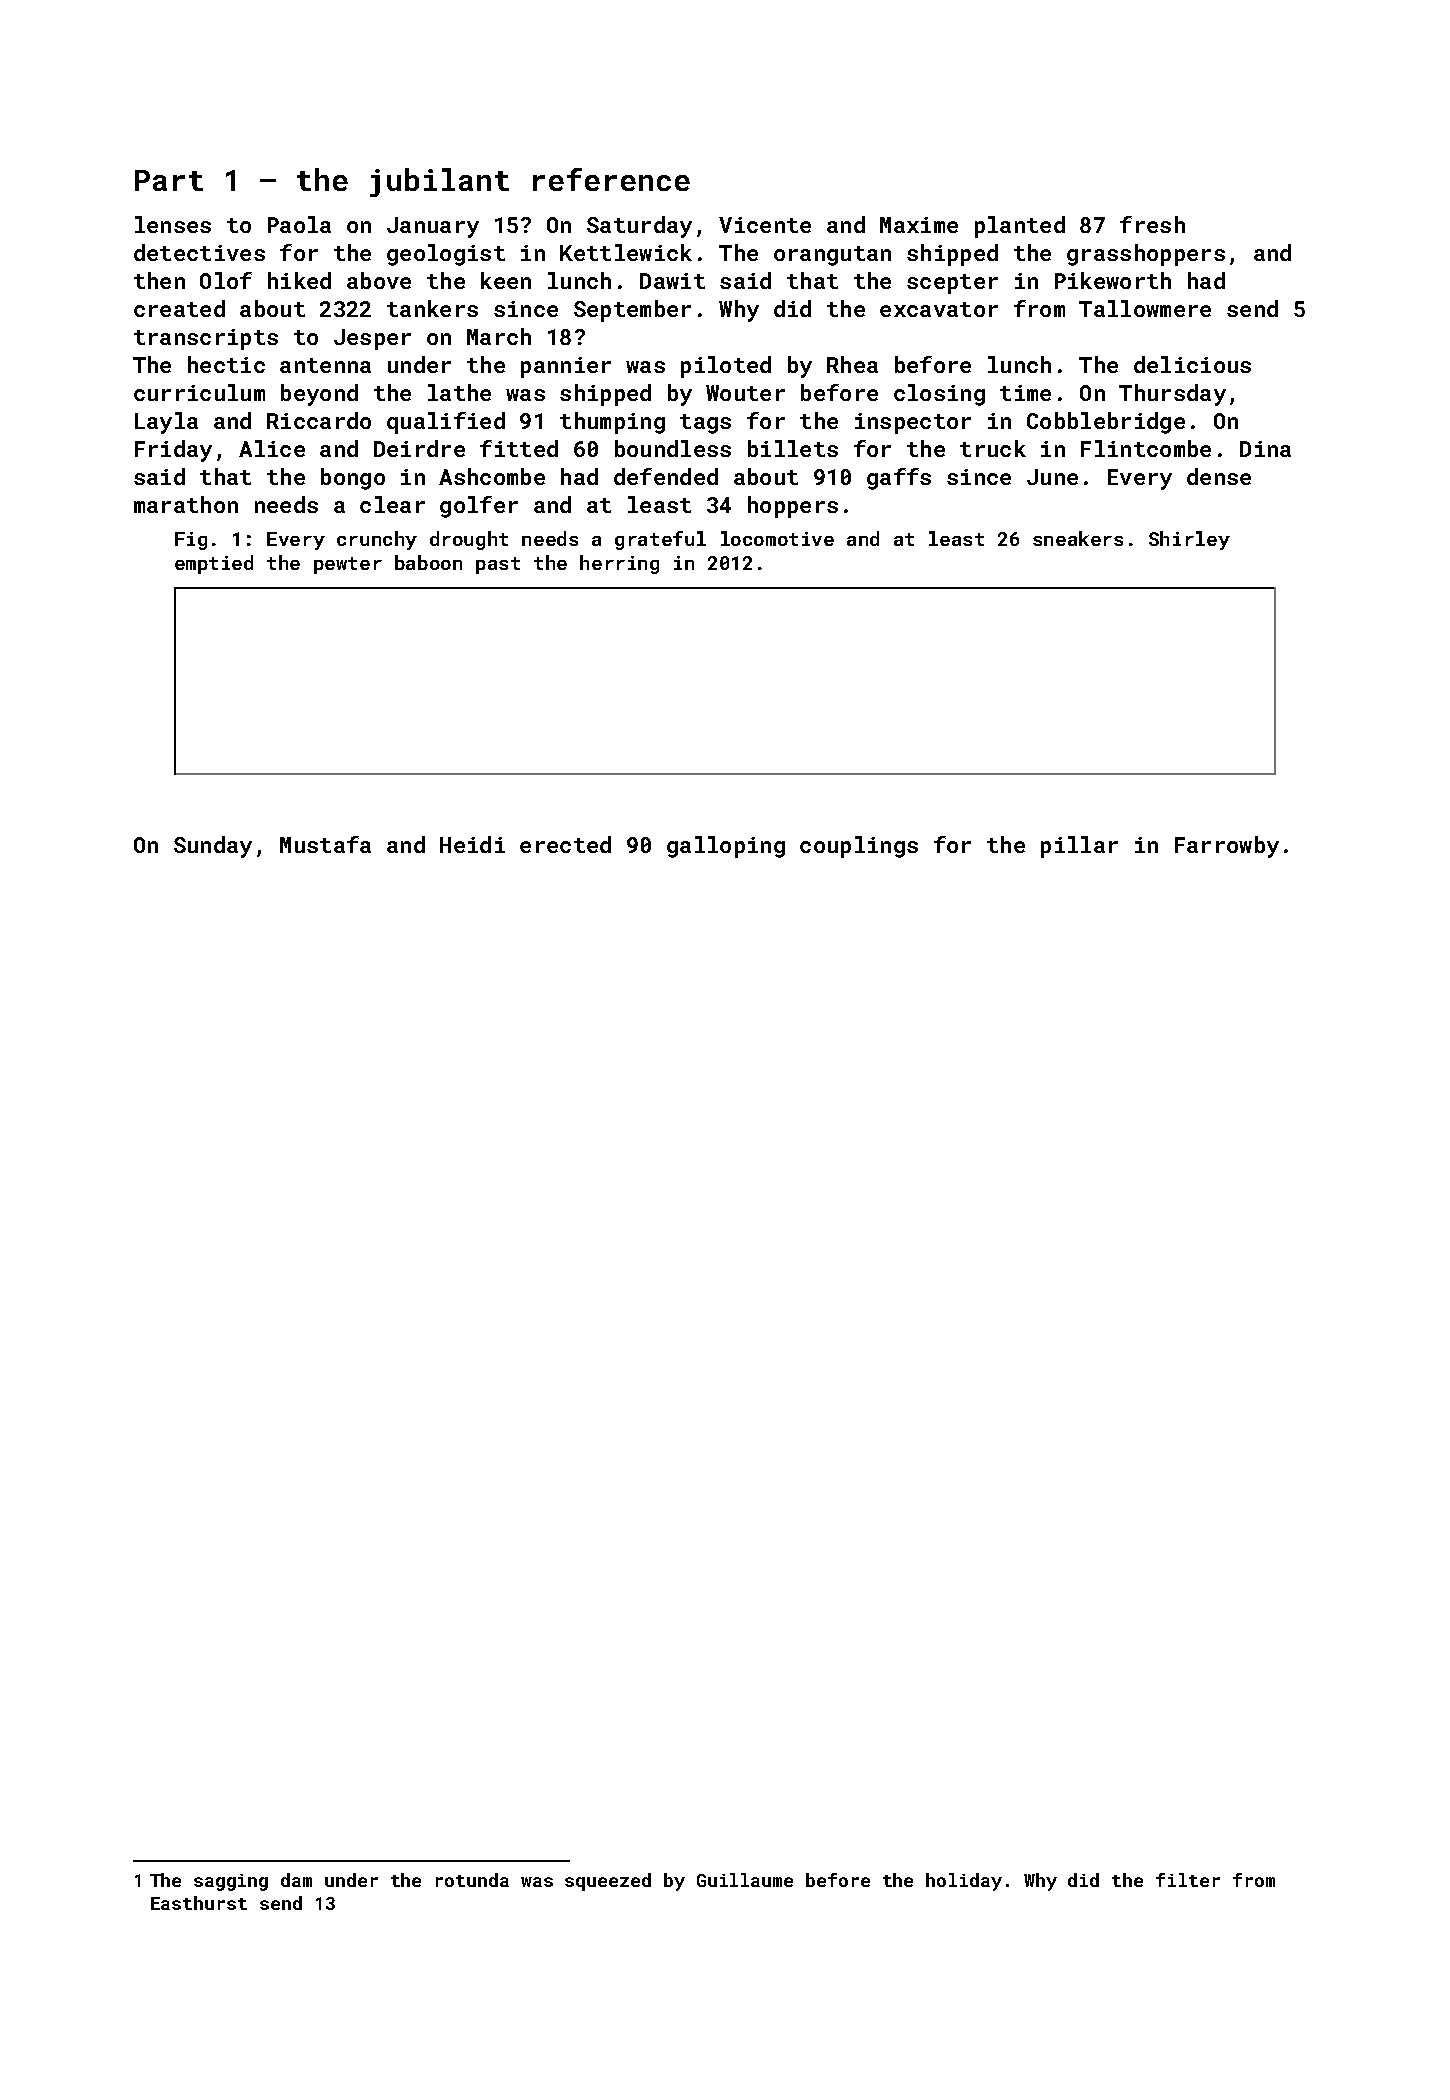 Image resolution: width=1450 pixels, height=2100 pixels. What do you see at coordinates (608, 1882) in the screenshot?
I see `squeezed` at bounding box center [608, 1882].
